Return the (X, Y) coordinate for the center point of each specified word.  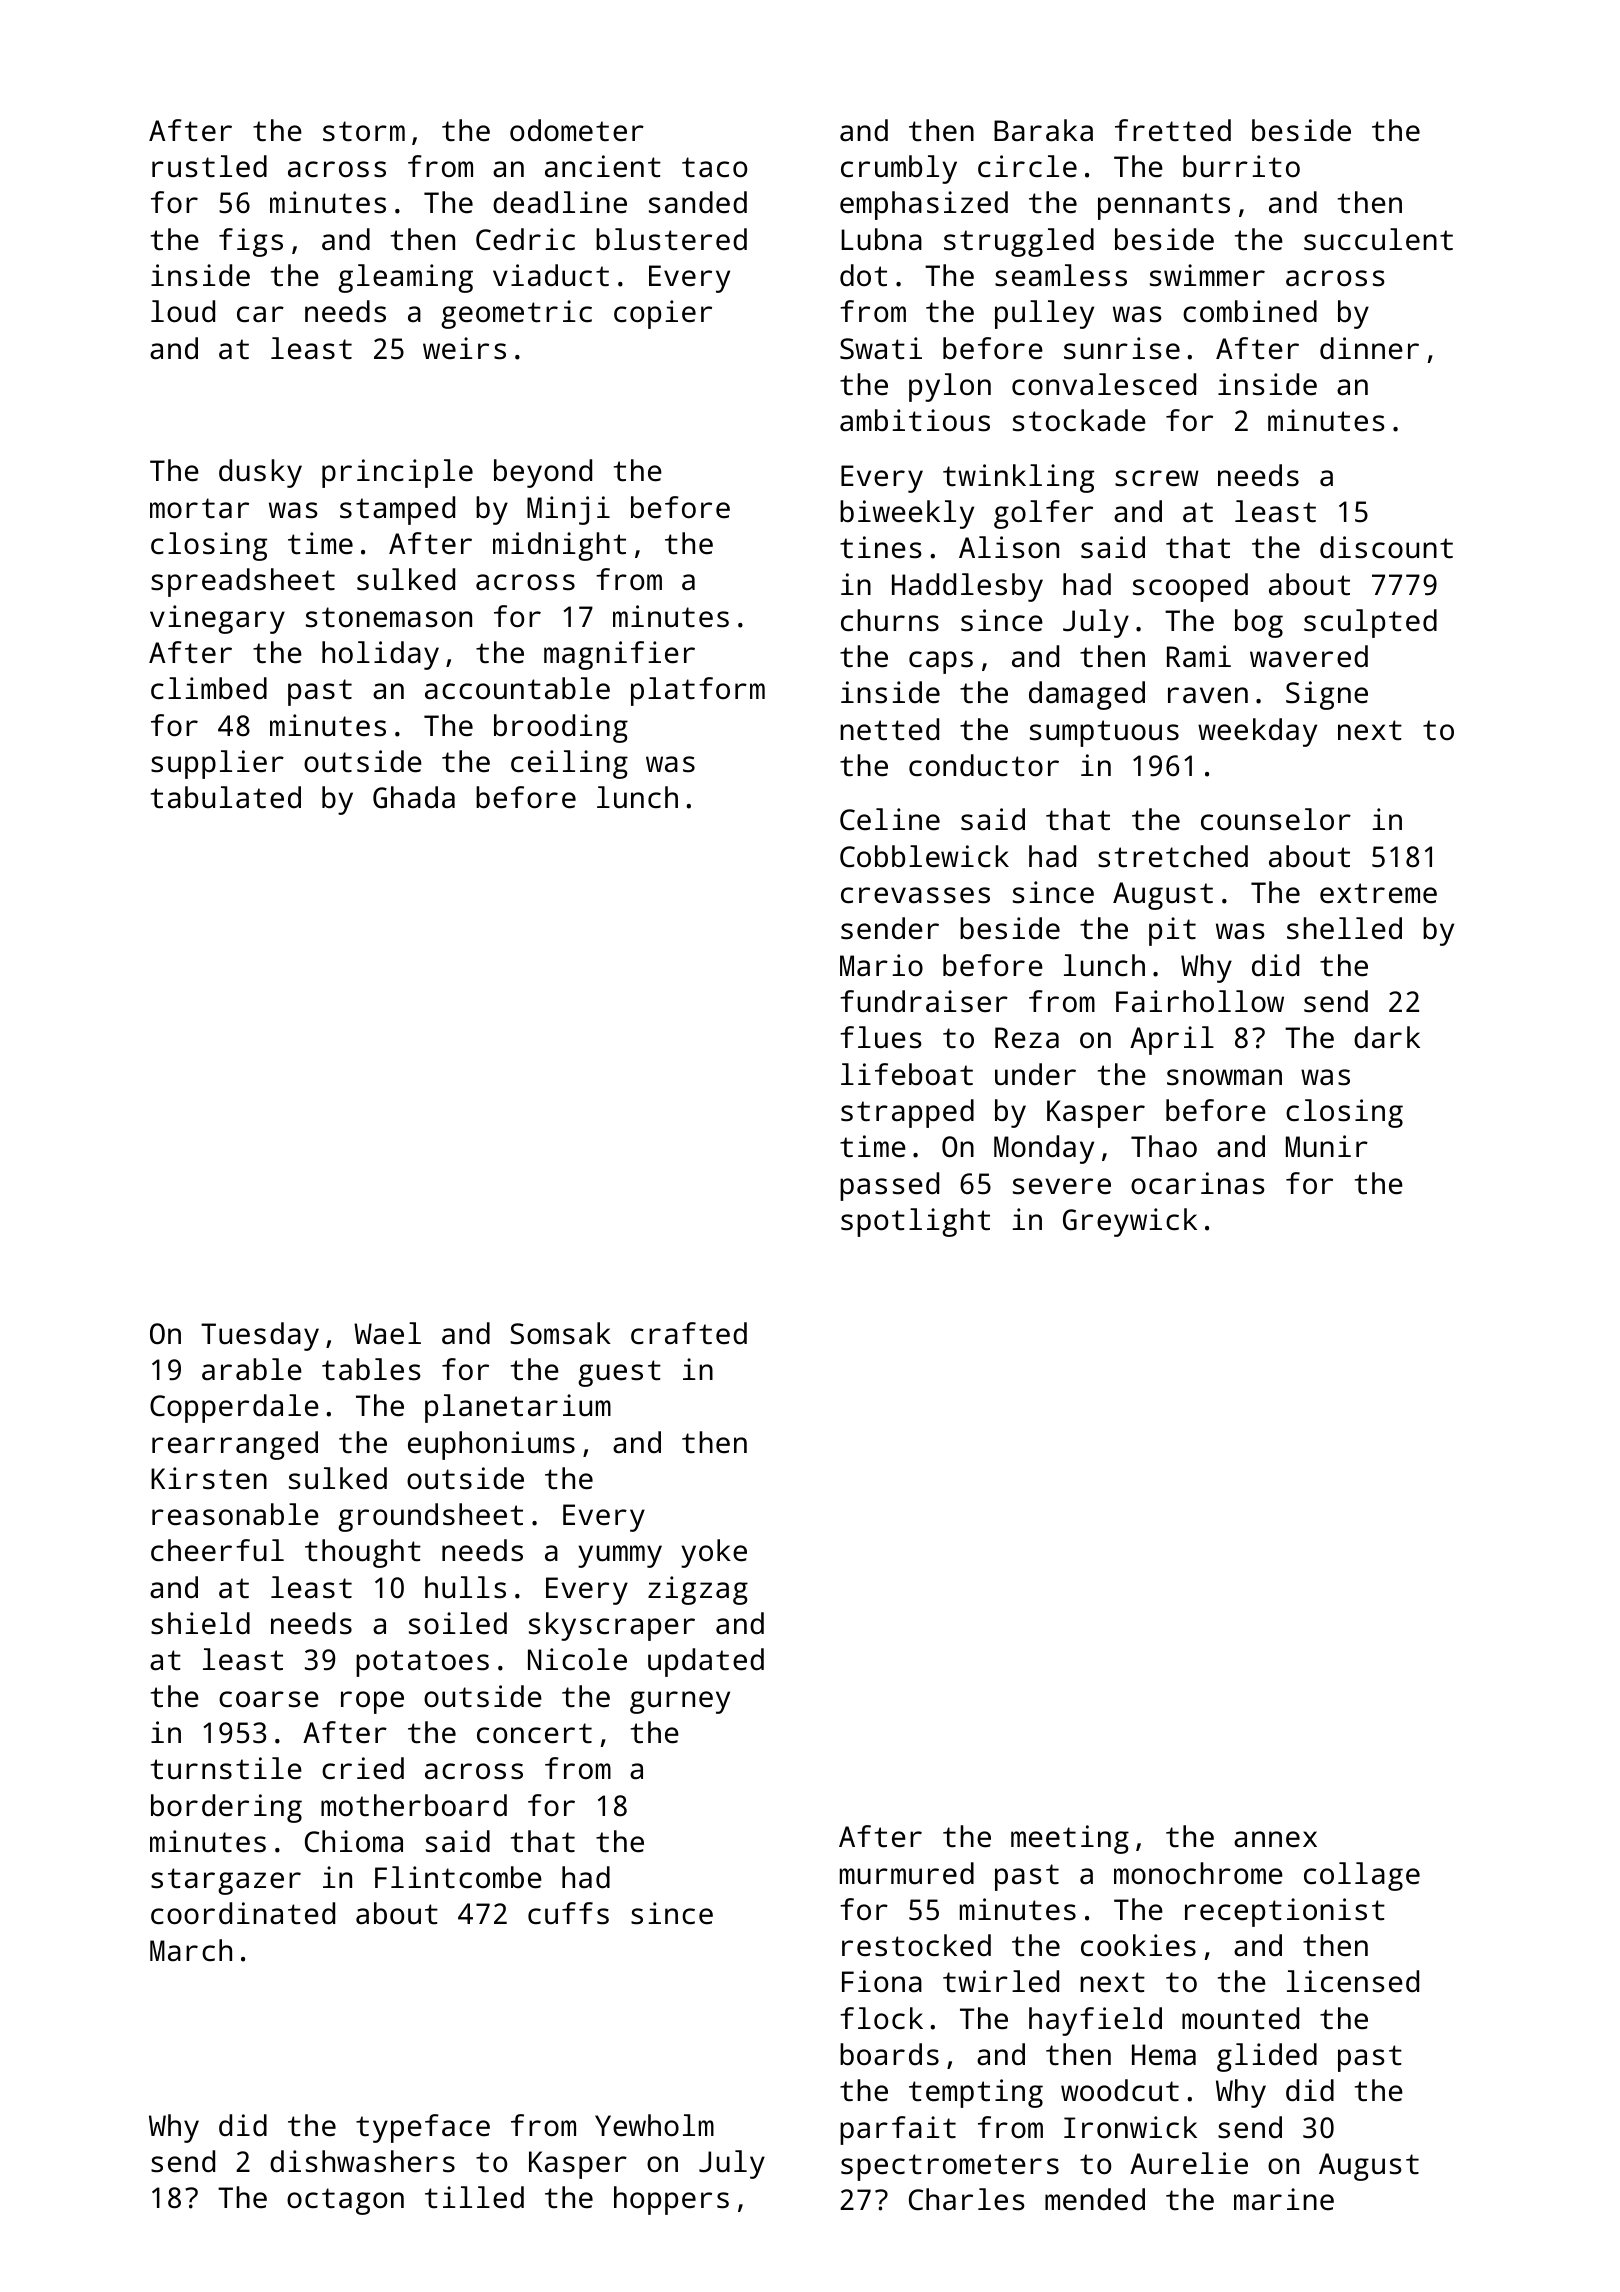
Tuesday (260, 1336)
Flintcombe (458, 1877)
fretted (1173, 130)
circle (1027, 166)
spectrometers (950, 2167)
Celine (890, 819)
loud (183, 311)
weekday (1257, 732)
